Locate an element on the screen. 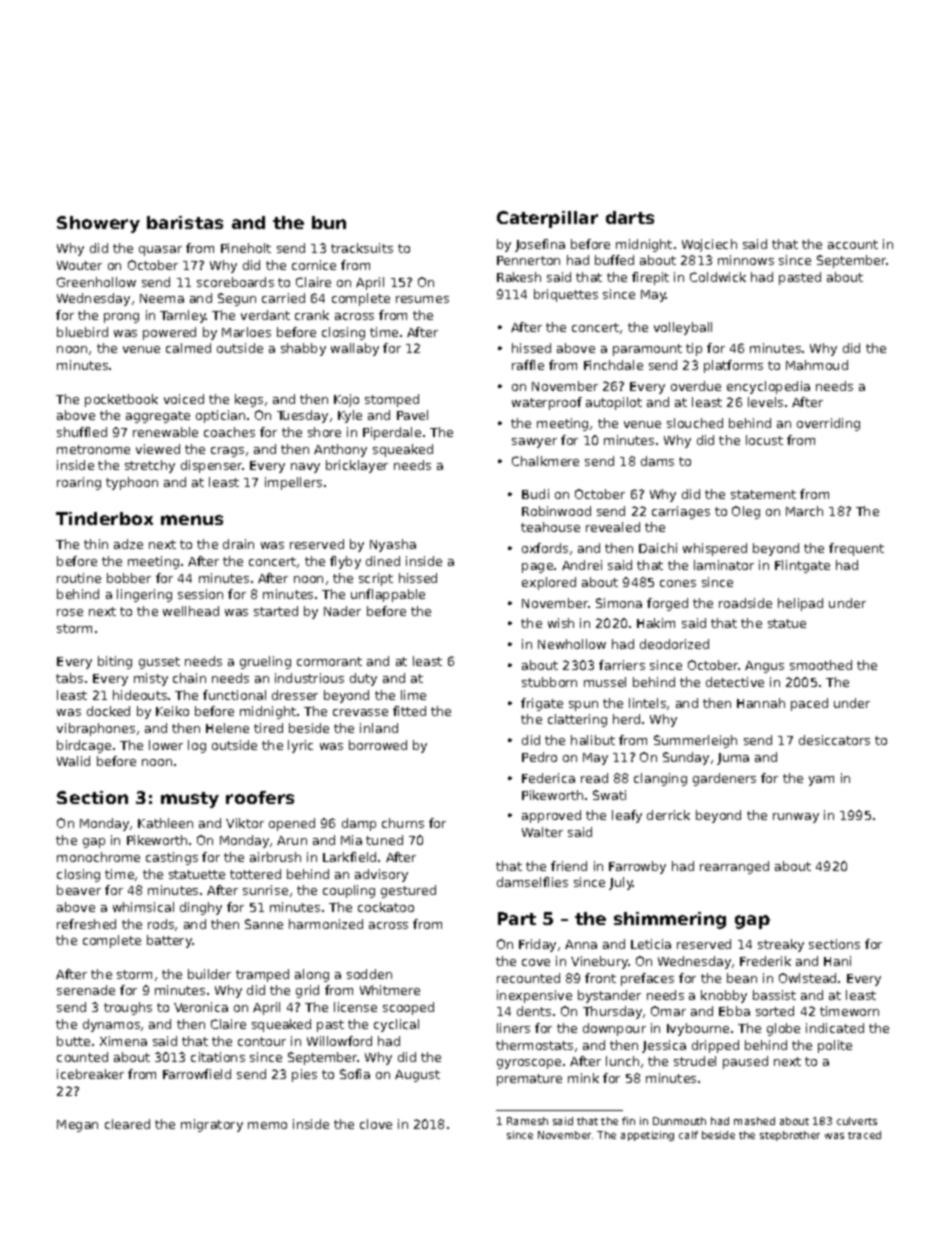 The width and height of the screenshot is (952, 1233). account is located at coordinates (853, 244).
